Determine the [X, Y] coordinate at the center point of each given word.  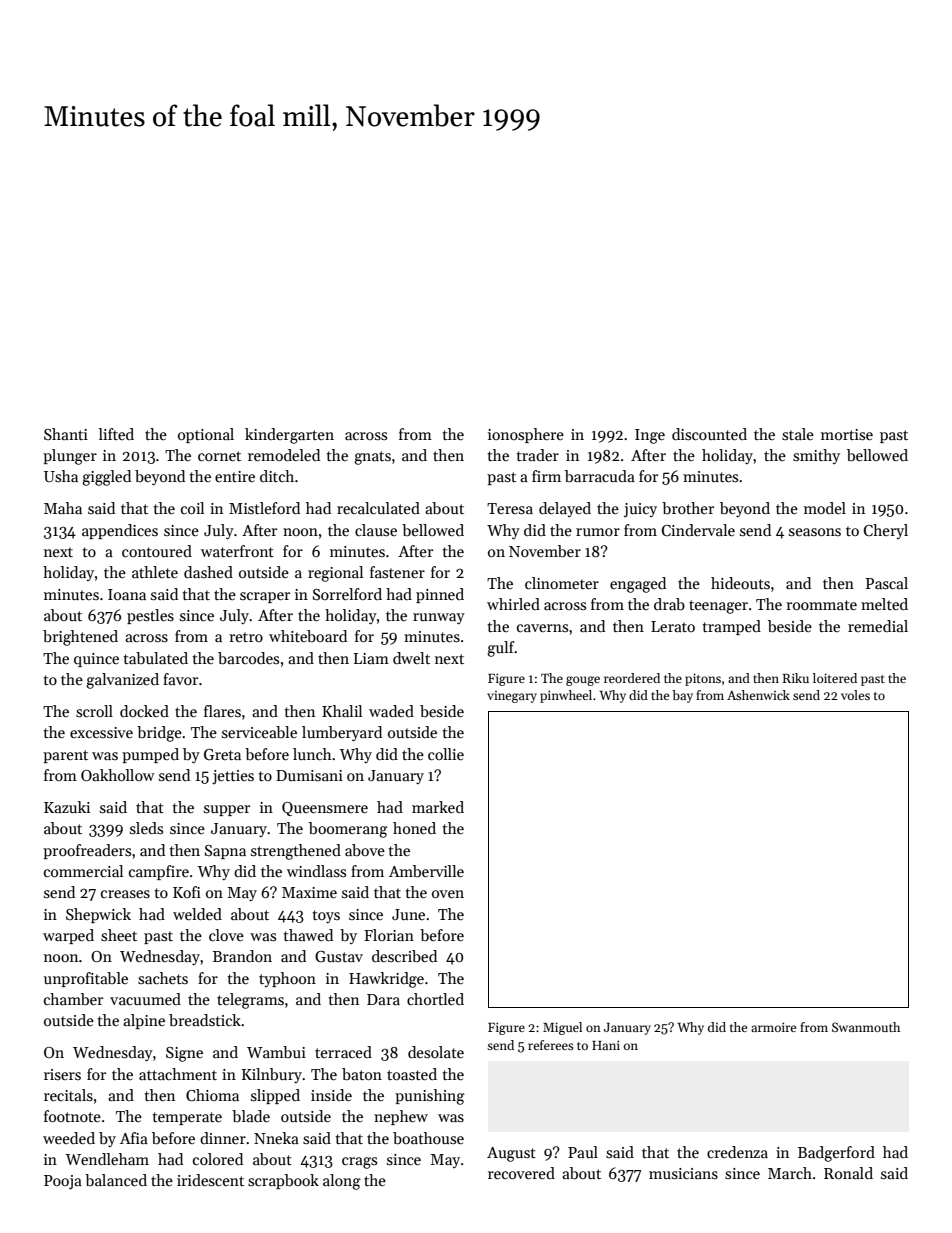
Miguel [562, 1028]
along [342, 1182]
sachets [163, 978]
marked [438, 807]
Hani [606, 1045]
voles [855, 695]
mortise [847, 434]
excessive [101, 732]
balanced [116, 1180]
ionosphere [526, 435]
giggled [106, 478]
